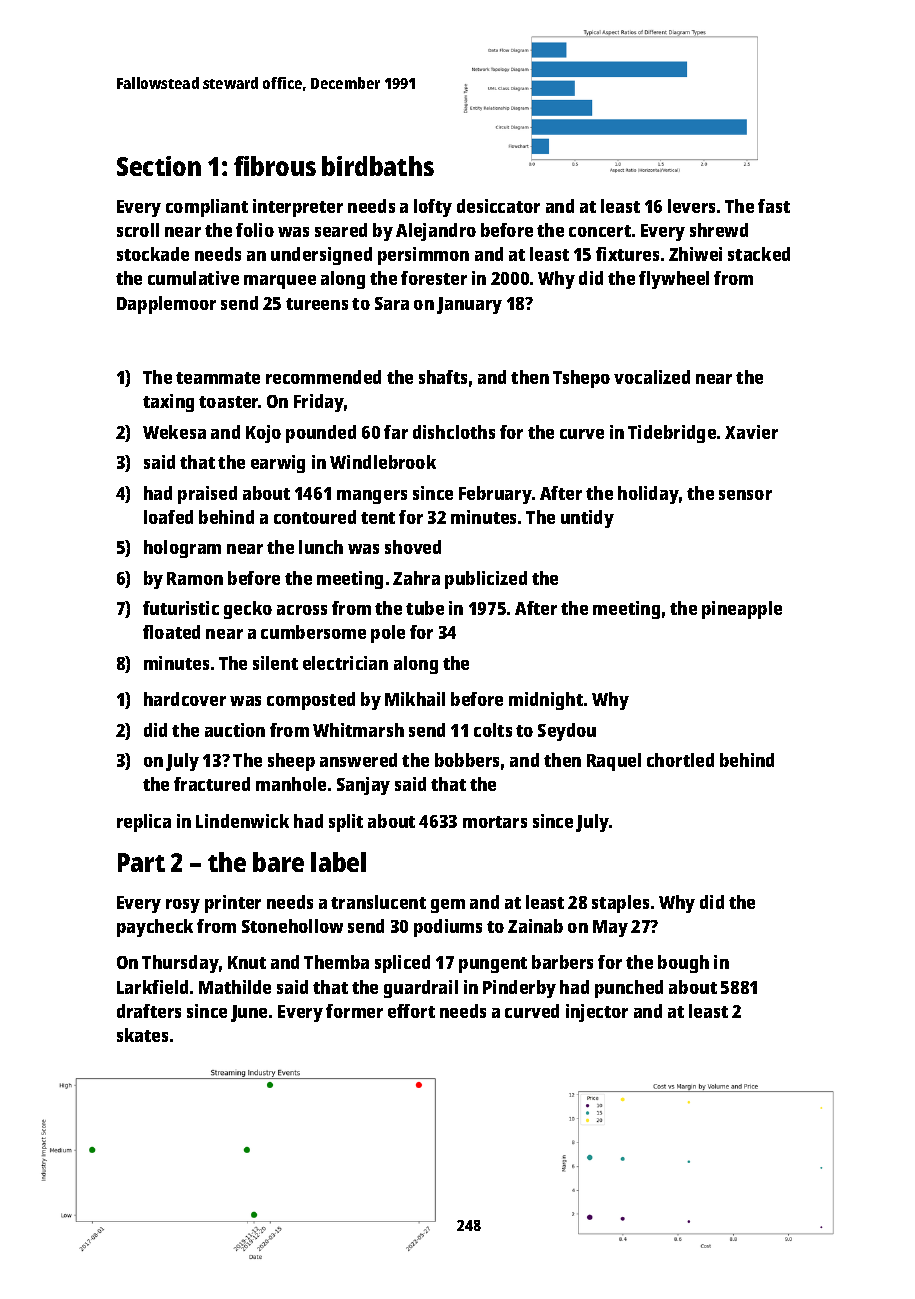 The image size is (915, 1299). What do you see at coordinates (142, 1035) in the image?
I see `skates` at bounding box center [142, 1035].
